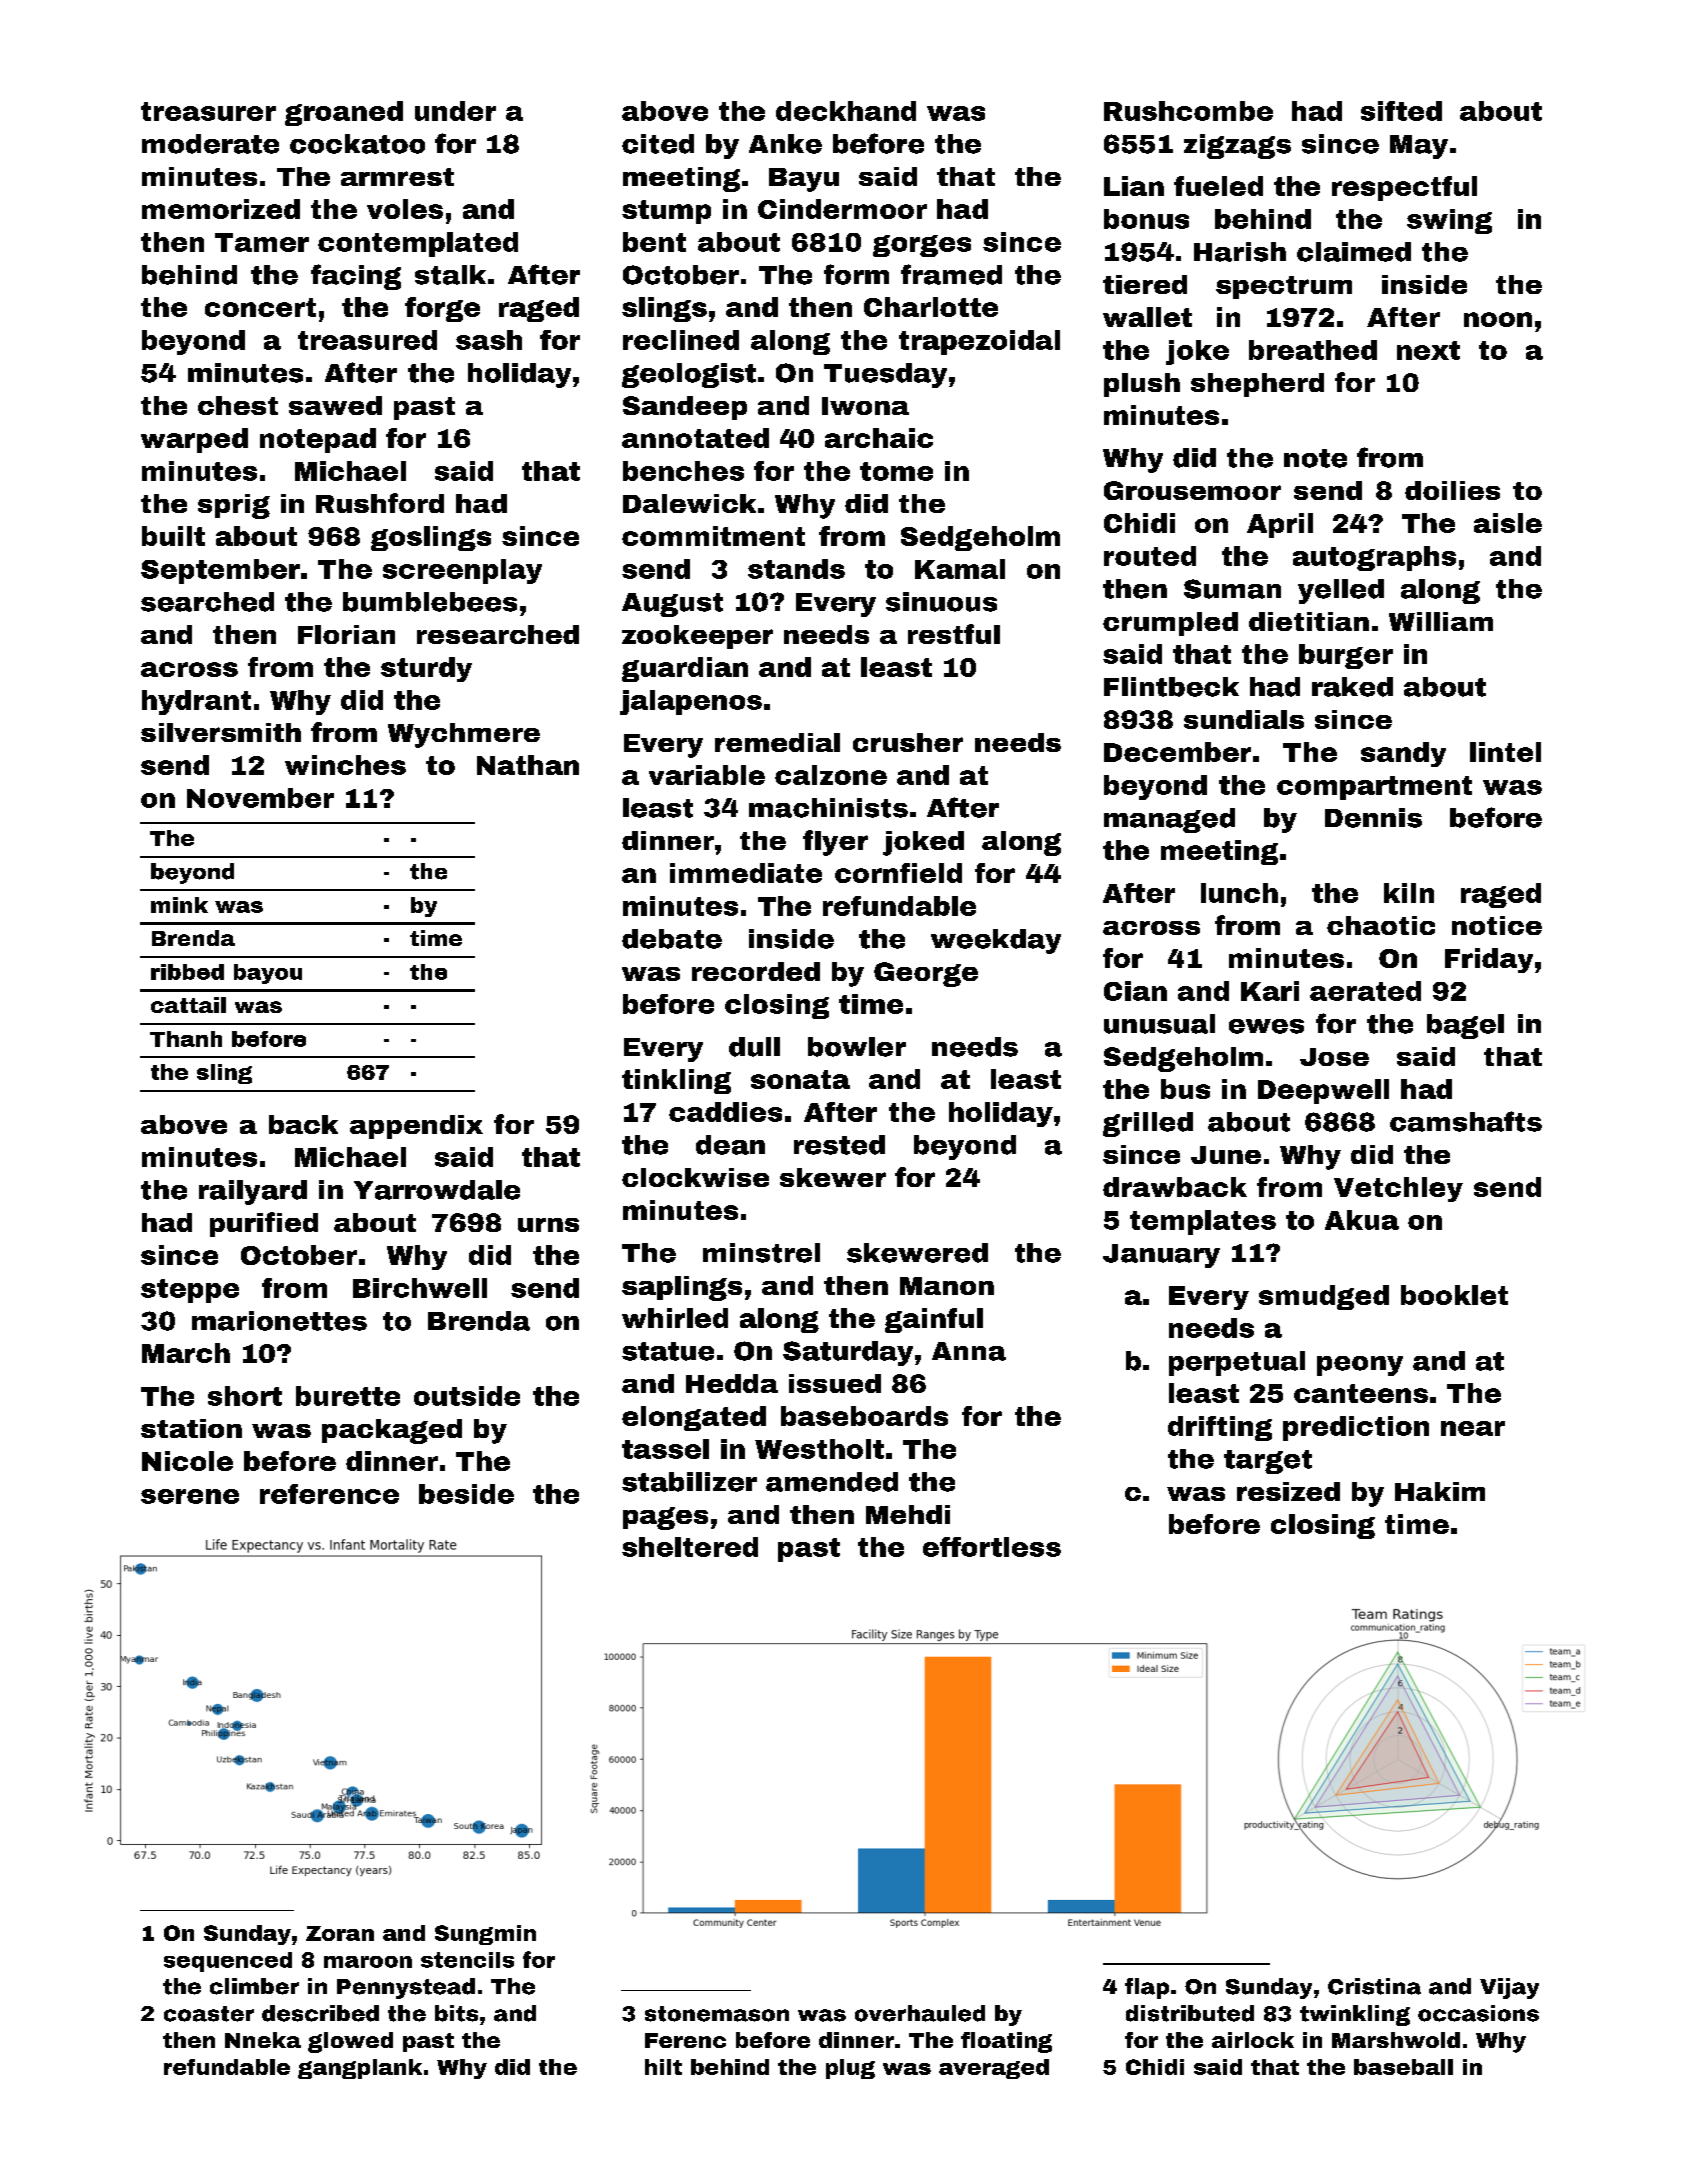 Image resolution: width=1683 pixels, height=2178 pixels. Describe the element at coordinates (777, 742) in the screenshot. I see `remedial` at that location.
